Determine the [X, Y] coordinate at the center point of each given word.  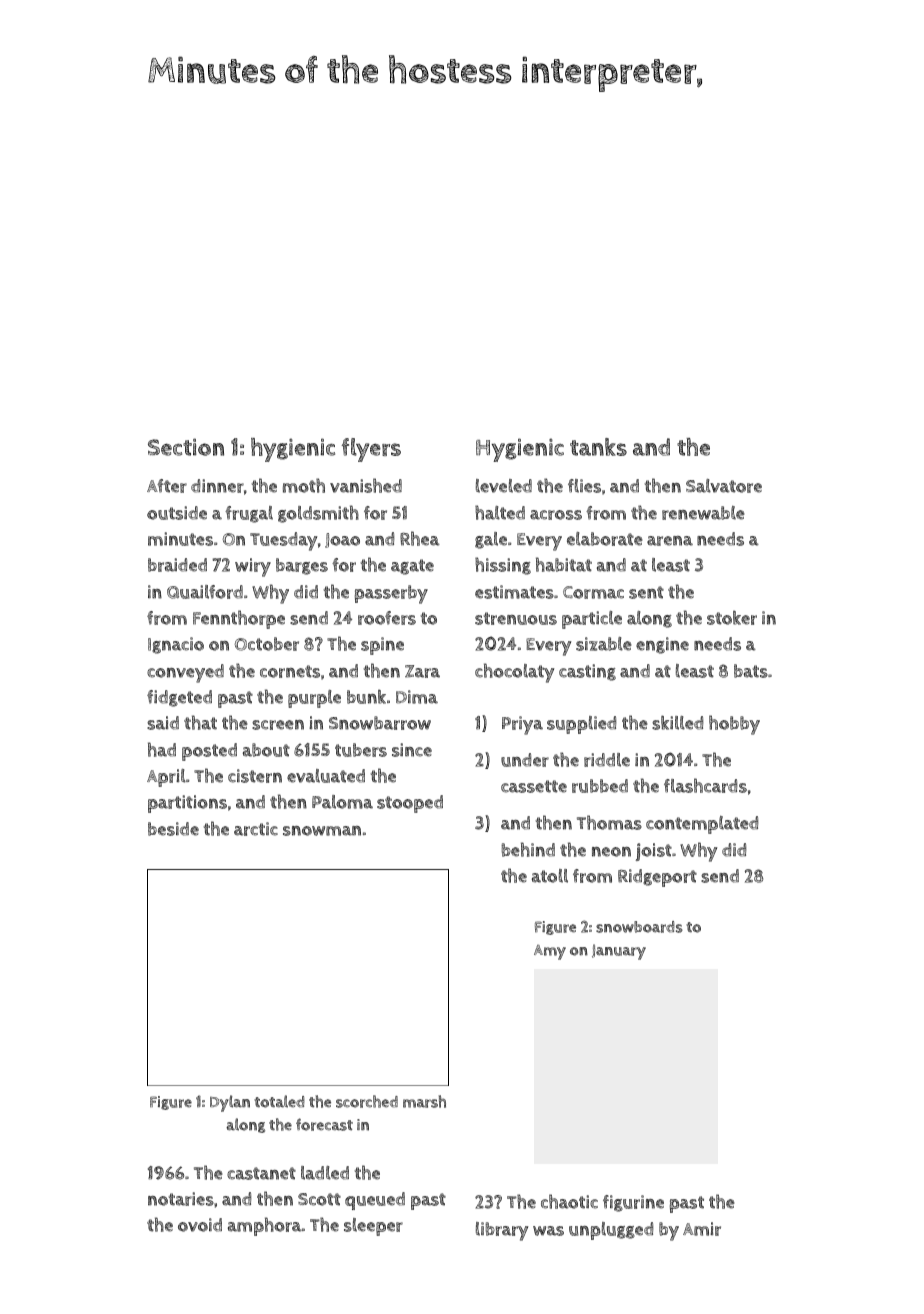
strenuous [516, 618]
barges [302, 566]
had [162, 749]
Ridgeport [657, 878]
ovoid [200, 1225]
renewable [703, 513]
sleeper [373, 1227]
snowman [322, 831]
